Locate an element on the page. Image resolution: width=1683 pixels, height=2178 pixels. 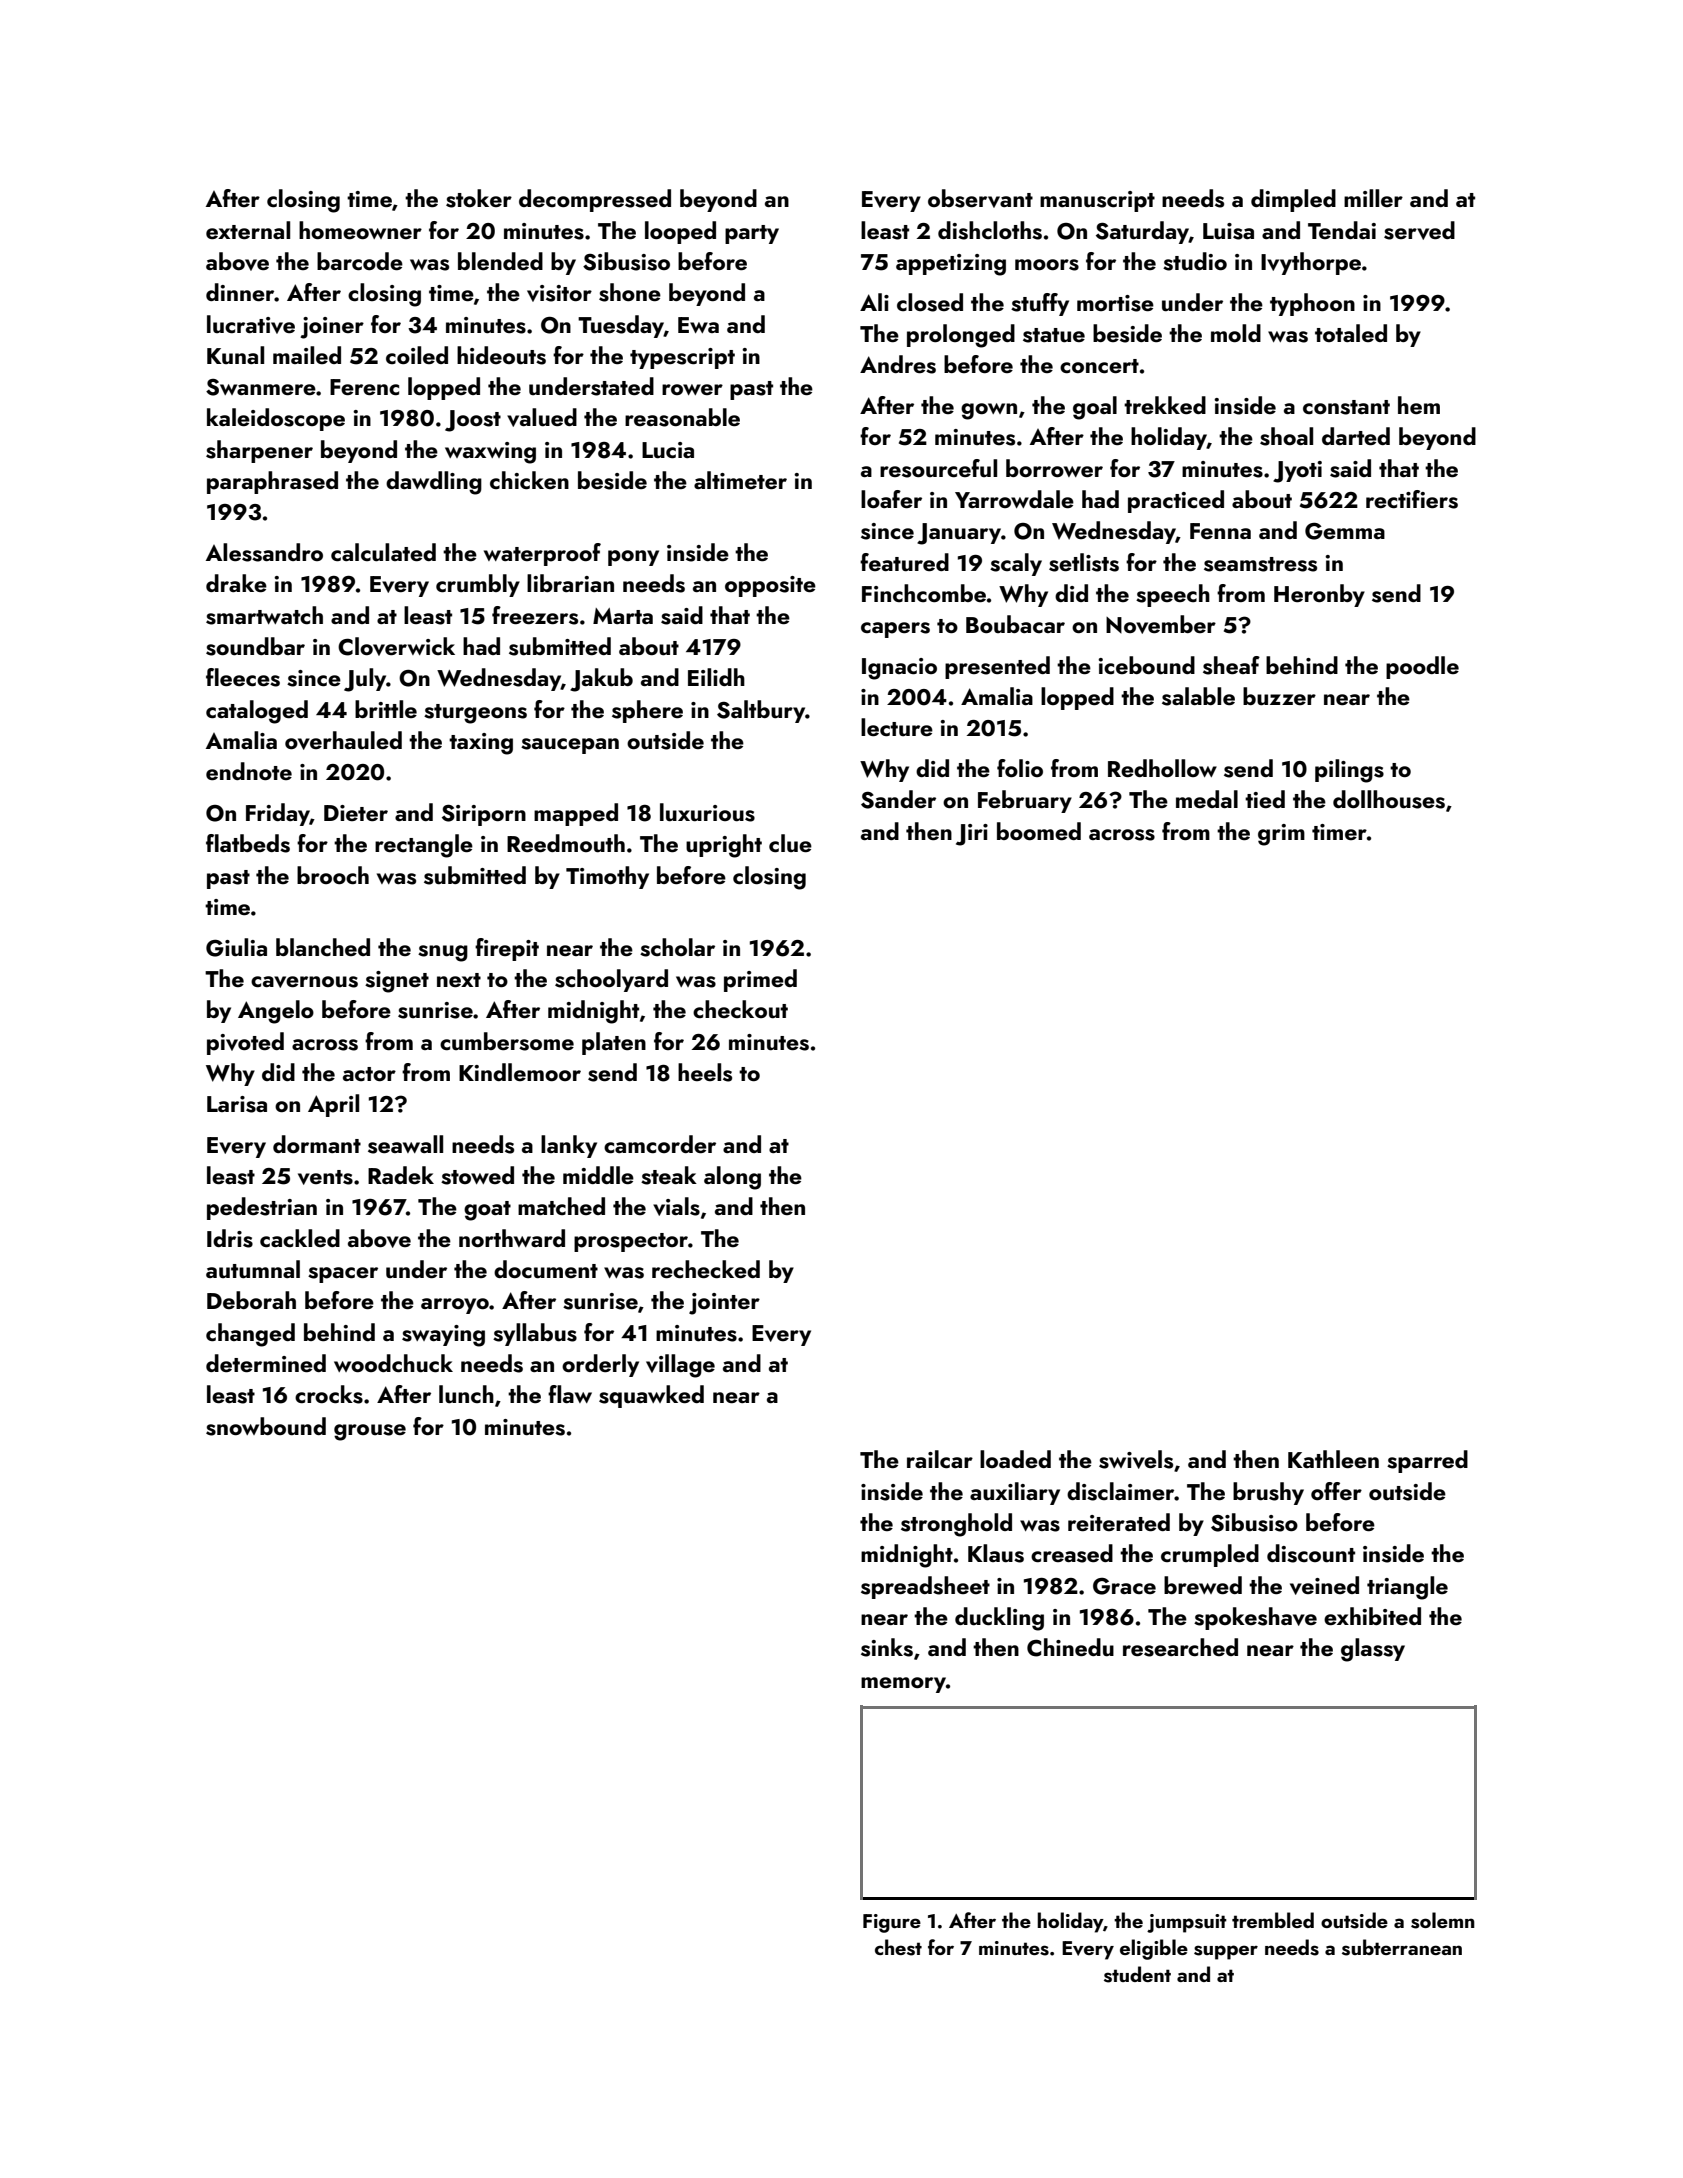
Figure is located at coordinates (892, 1923).
